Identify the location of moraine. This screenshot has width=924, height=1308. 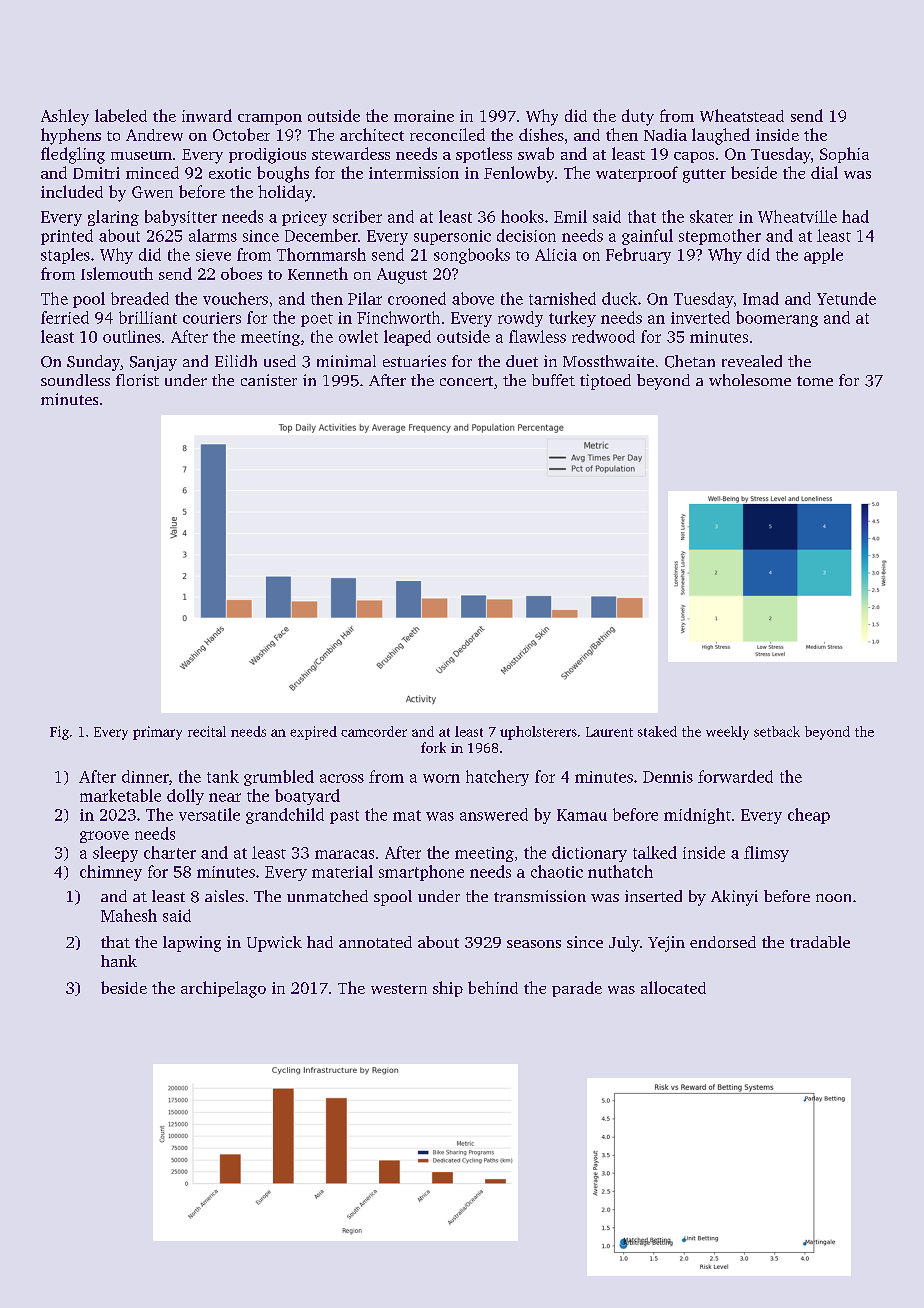
(424, 116).
